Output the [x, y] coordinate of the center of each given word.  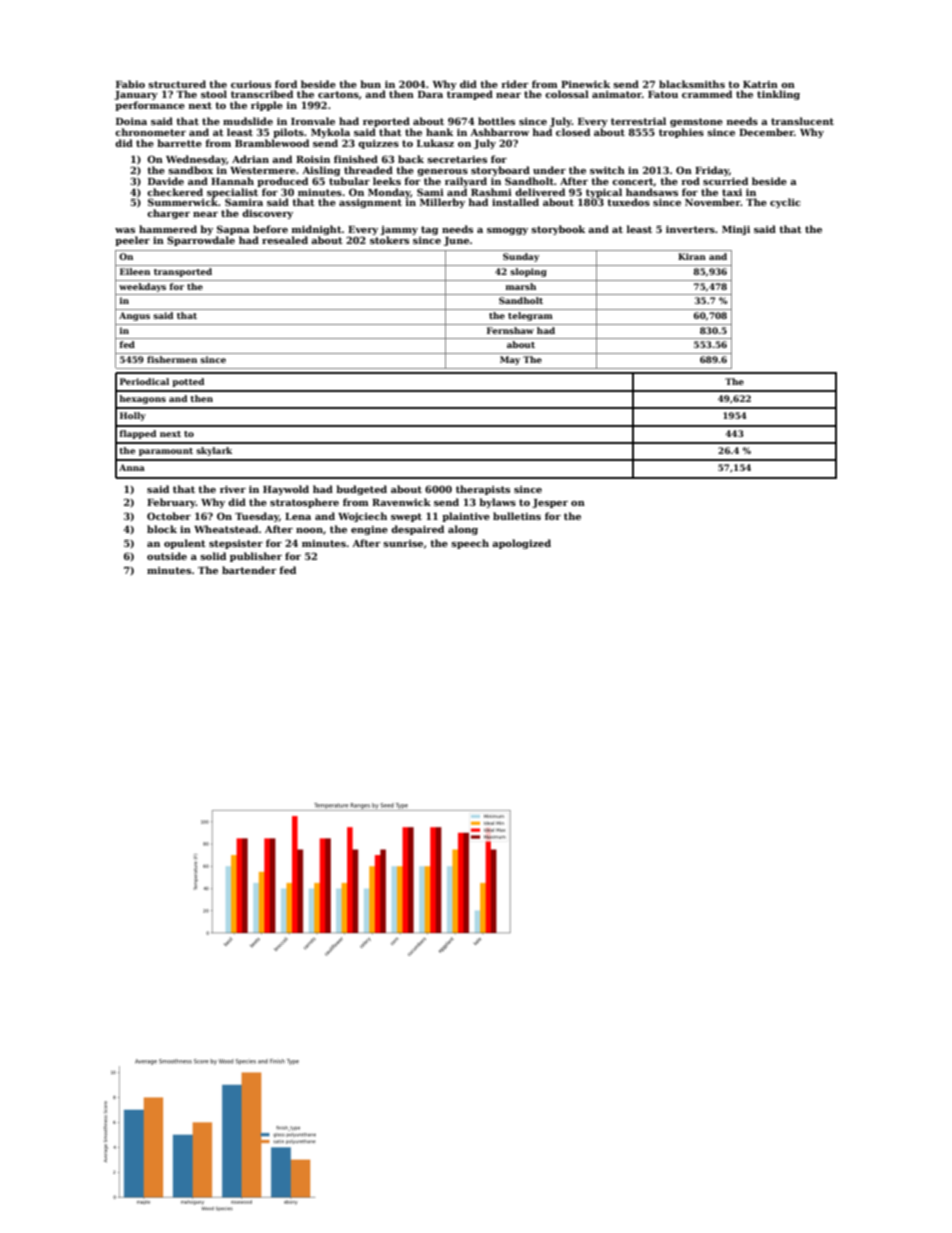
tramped [470, 95]
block [162, 529]
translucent [802, 121]
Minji [736, 230]
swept [406, 517]
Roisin [313, 159]
